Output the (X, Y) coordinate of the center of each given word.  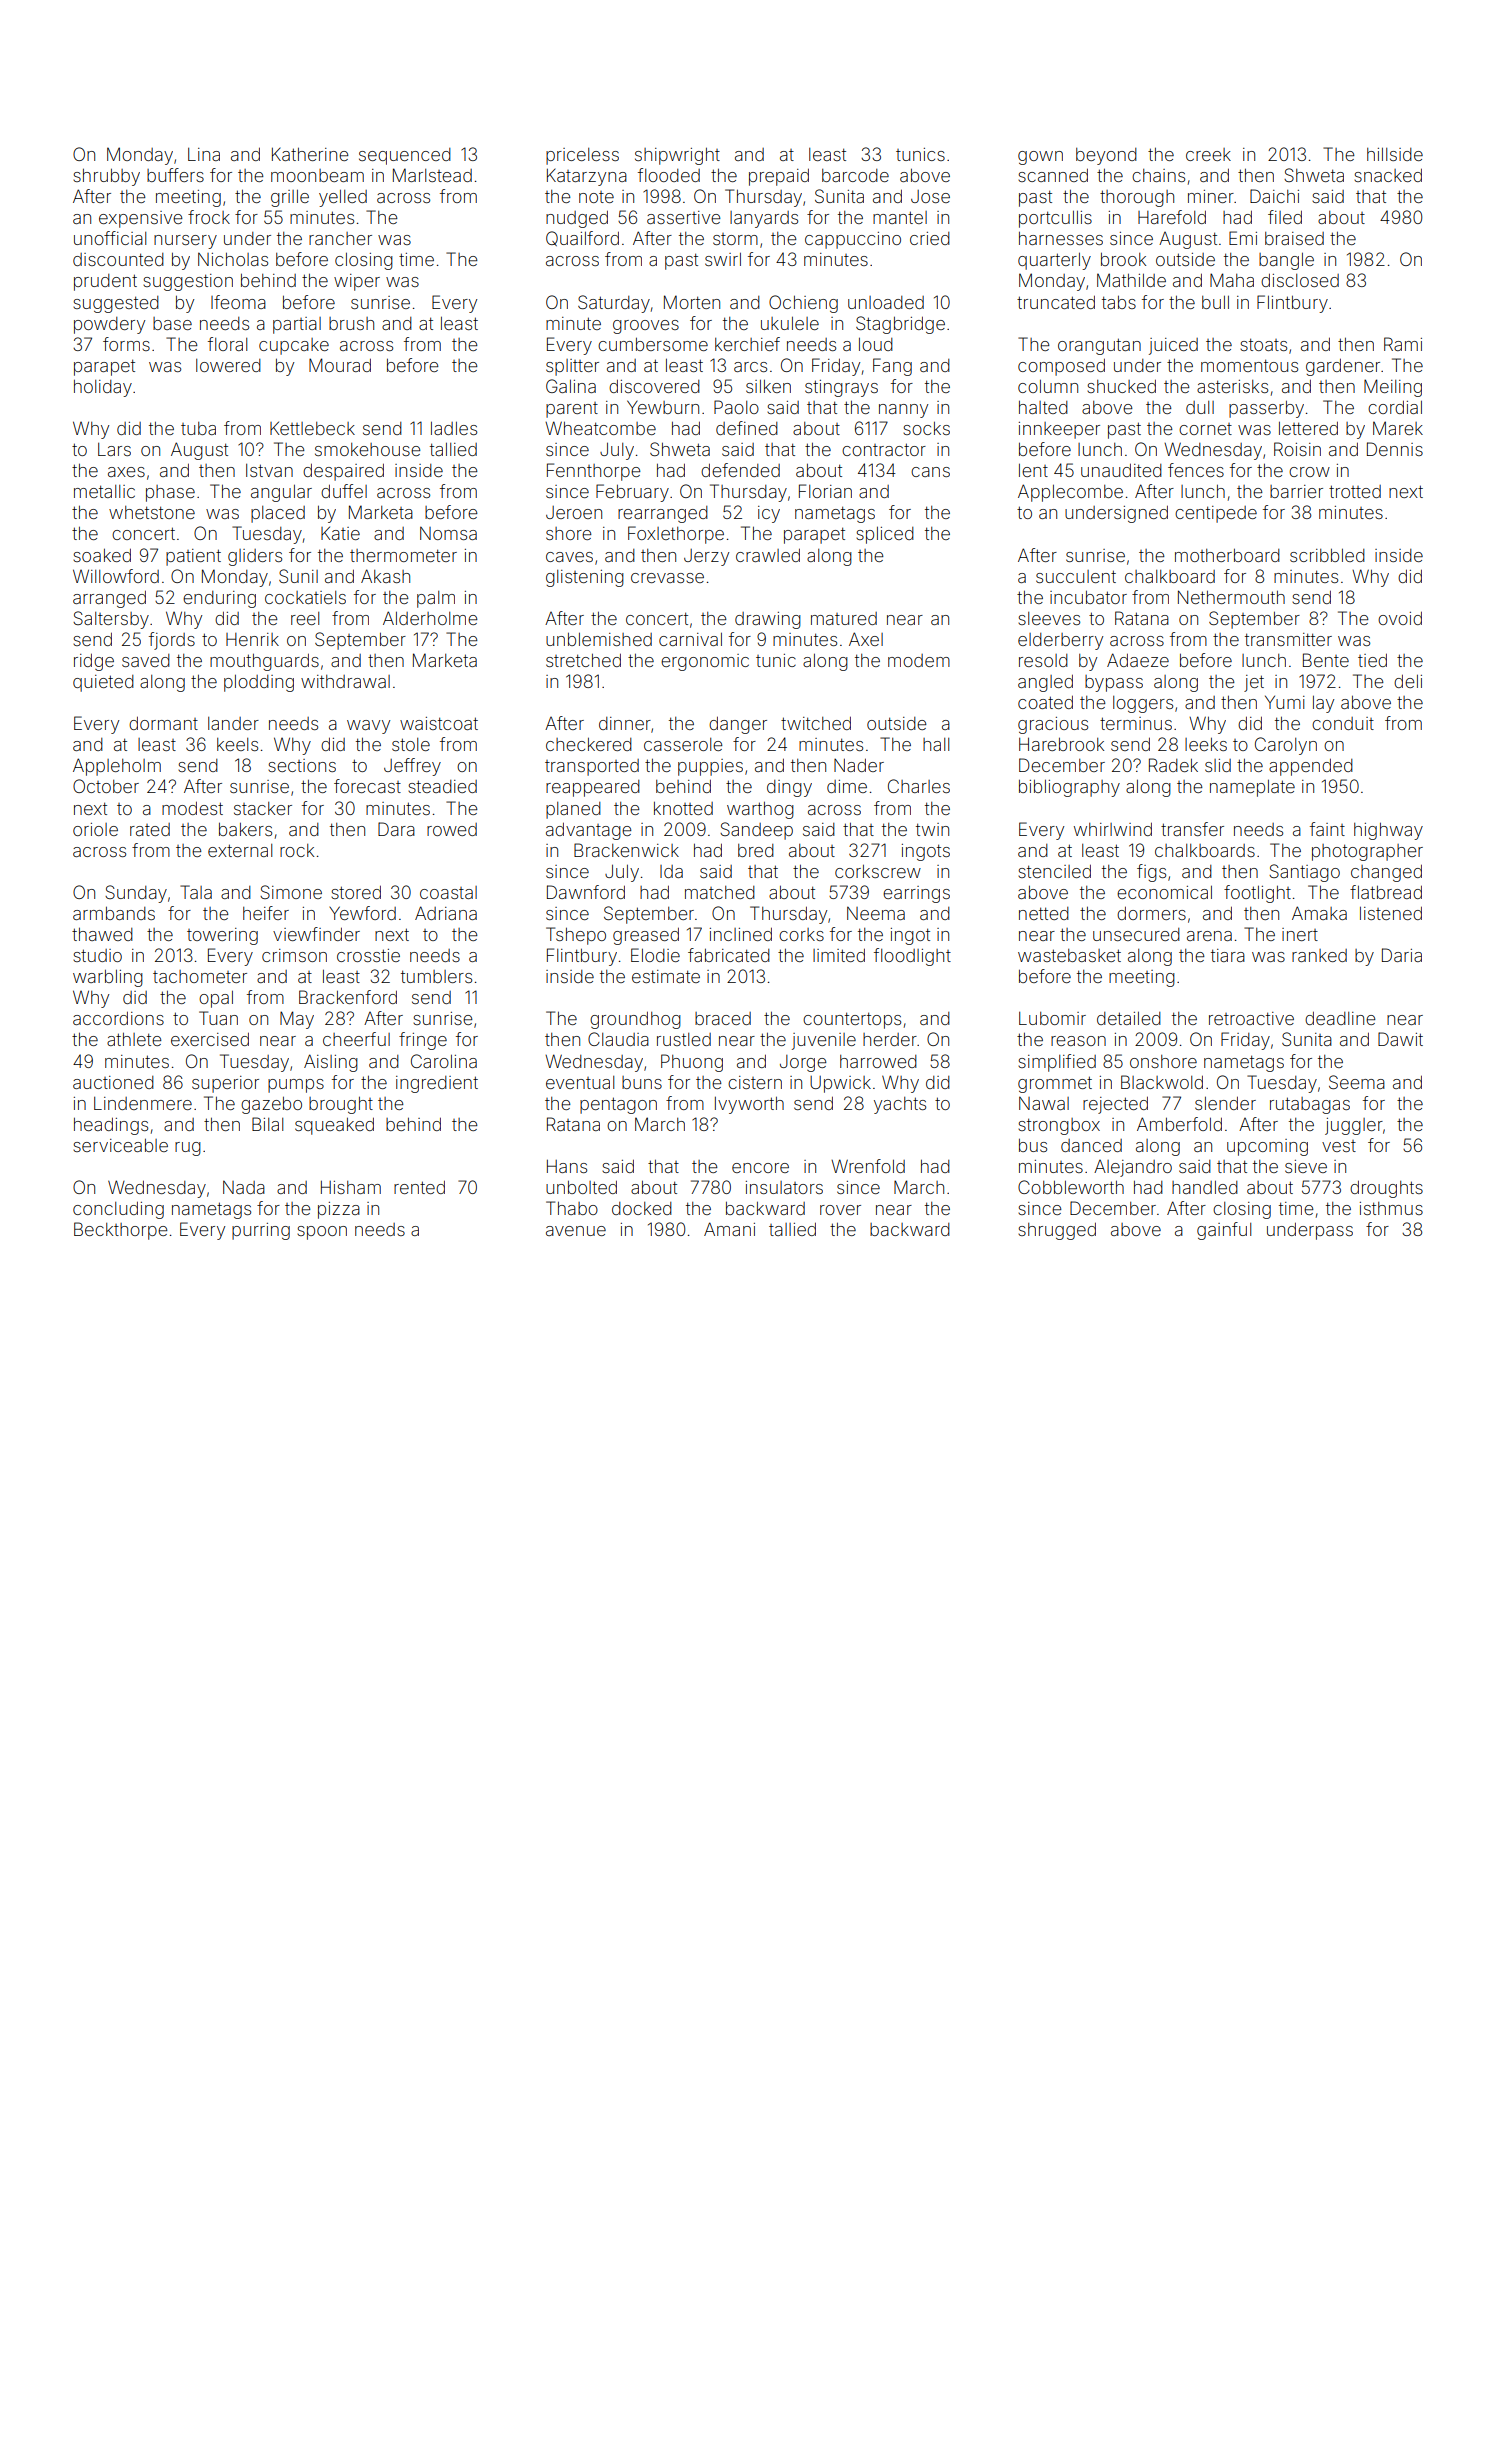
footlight (1257, 894)
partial (297, 325)
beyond (1106, 156)
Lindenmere (143, 1103)
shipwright (677, 156)
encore (760, 1168)
